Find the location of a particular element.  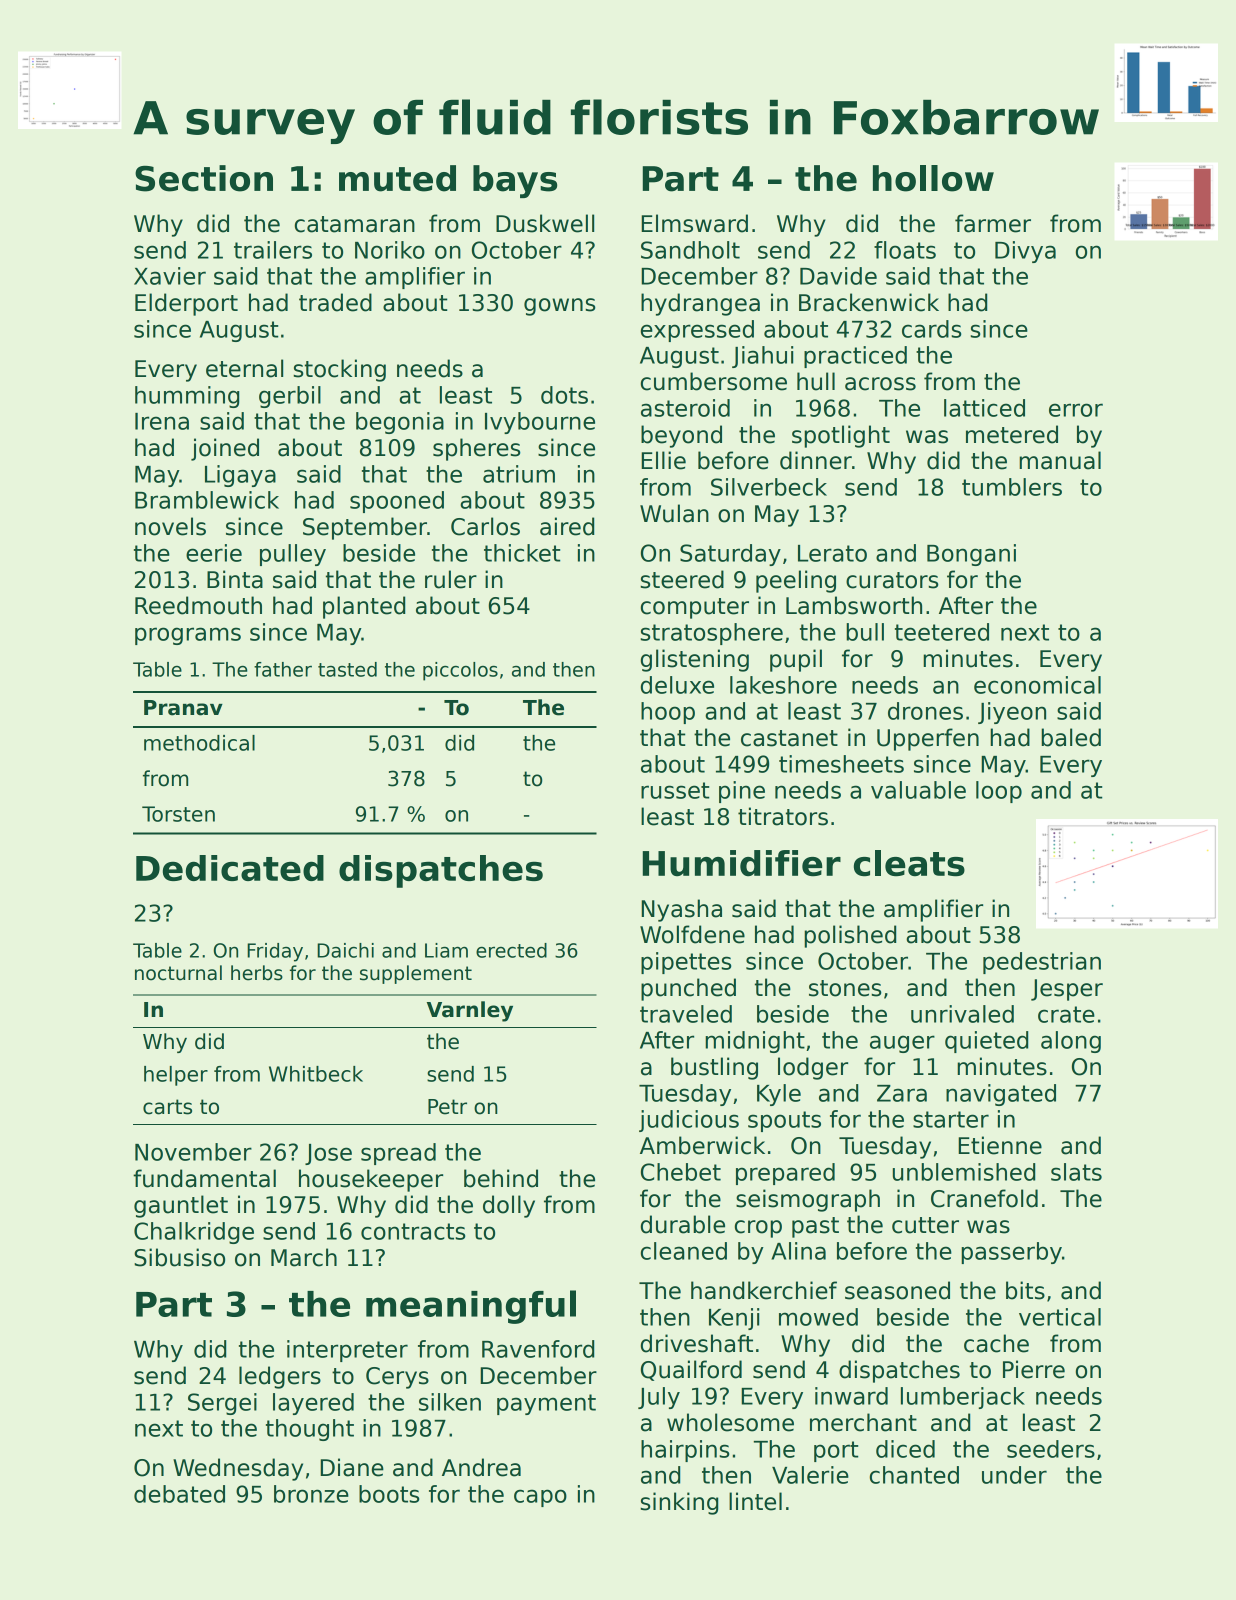

traded is located at coordinates (335, 302).
